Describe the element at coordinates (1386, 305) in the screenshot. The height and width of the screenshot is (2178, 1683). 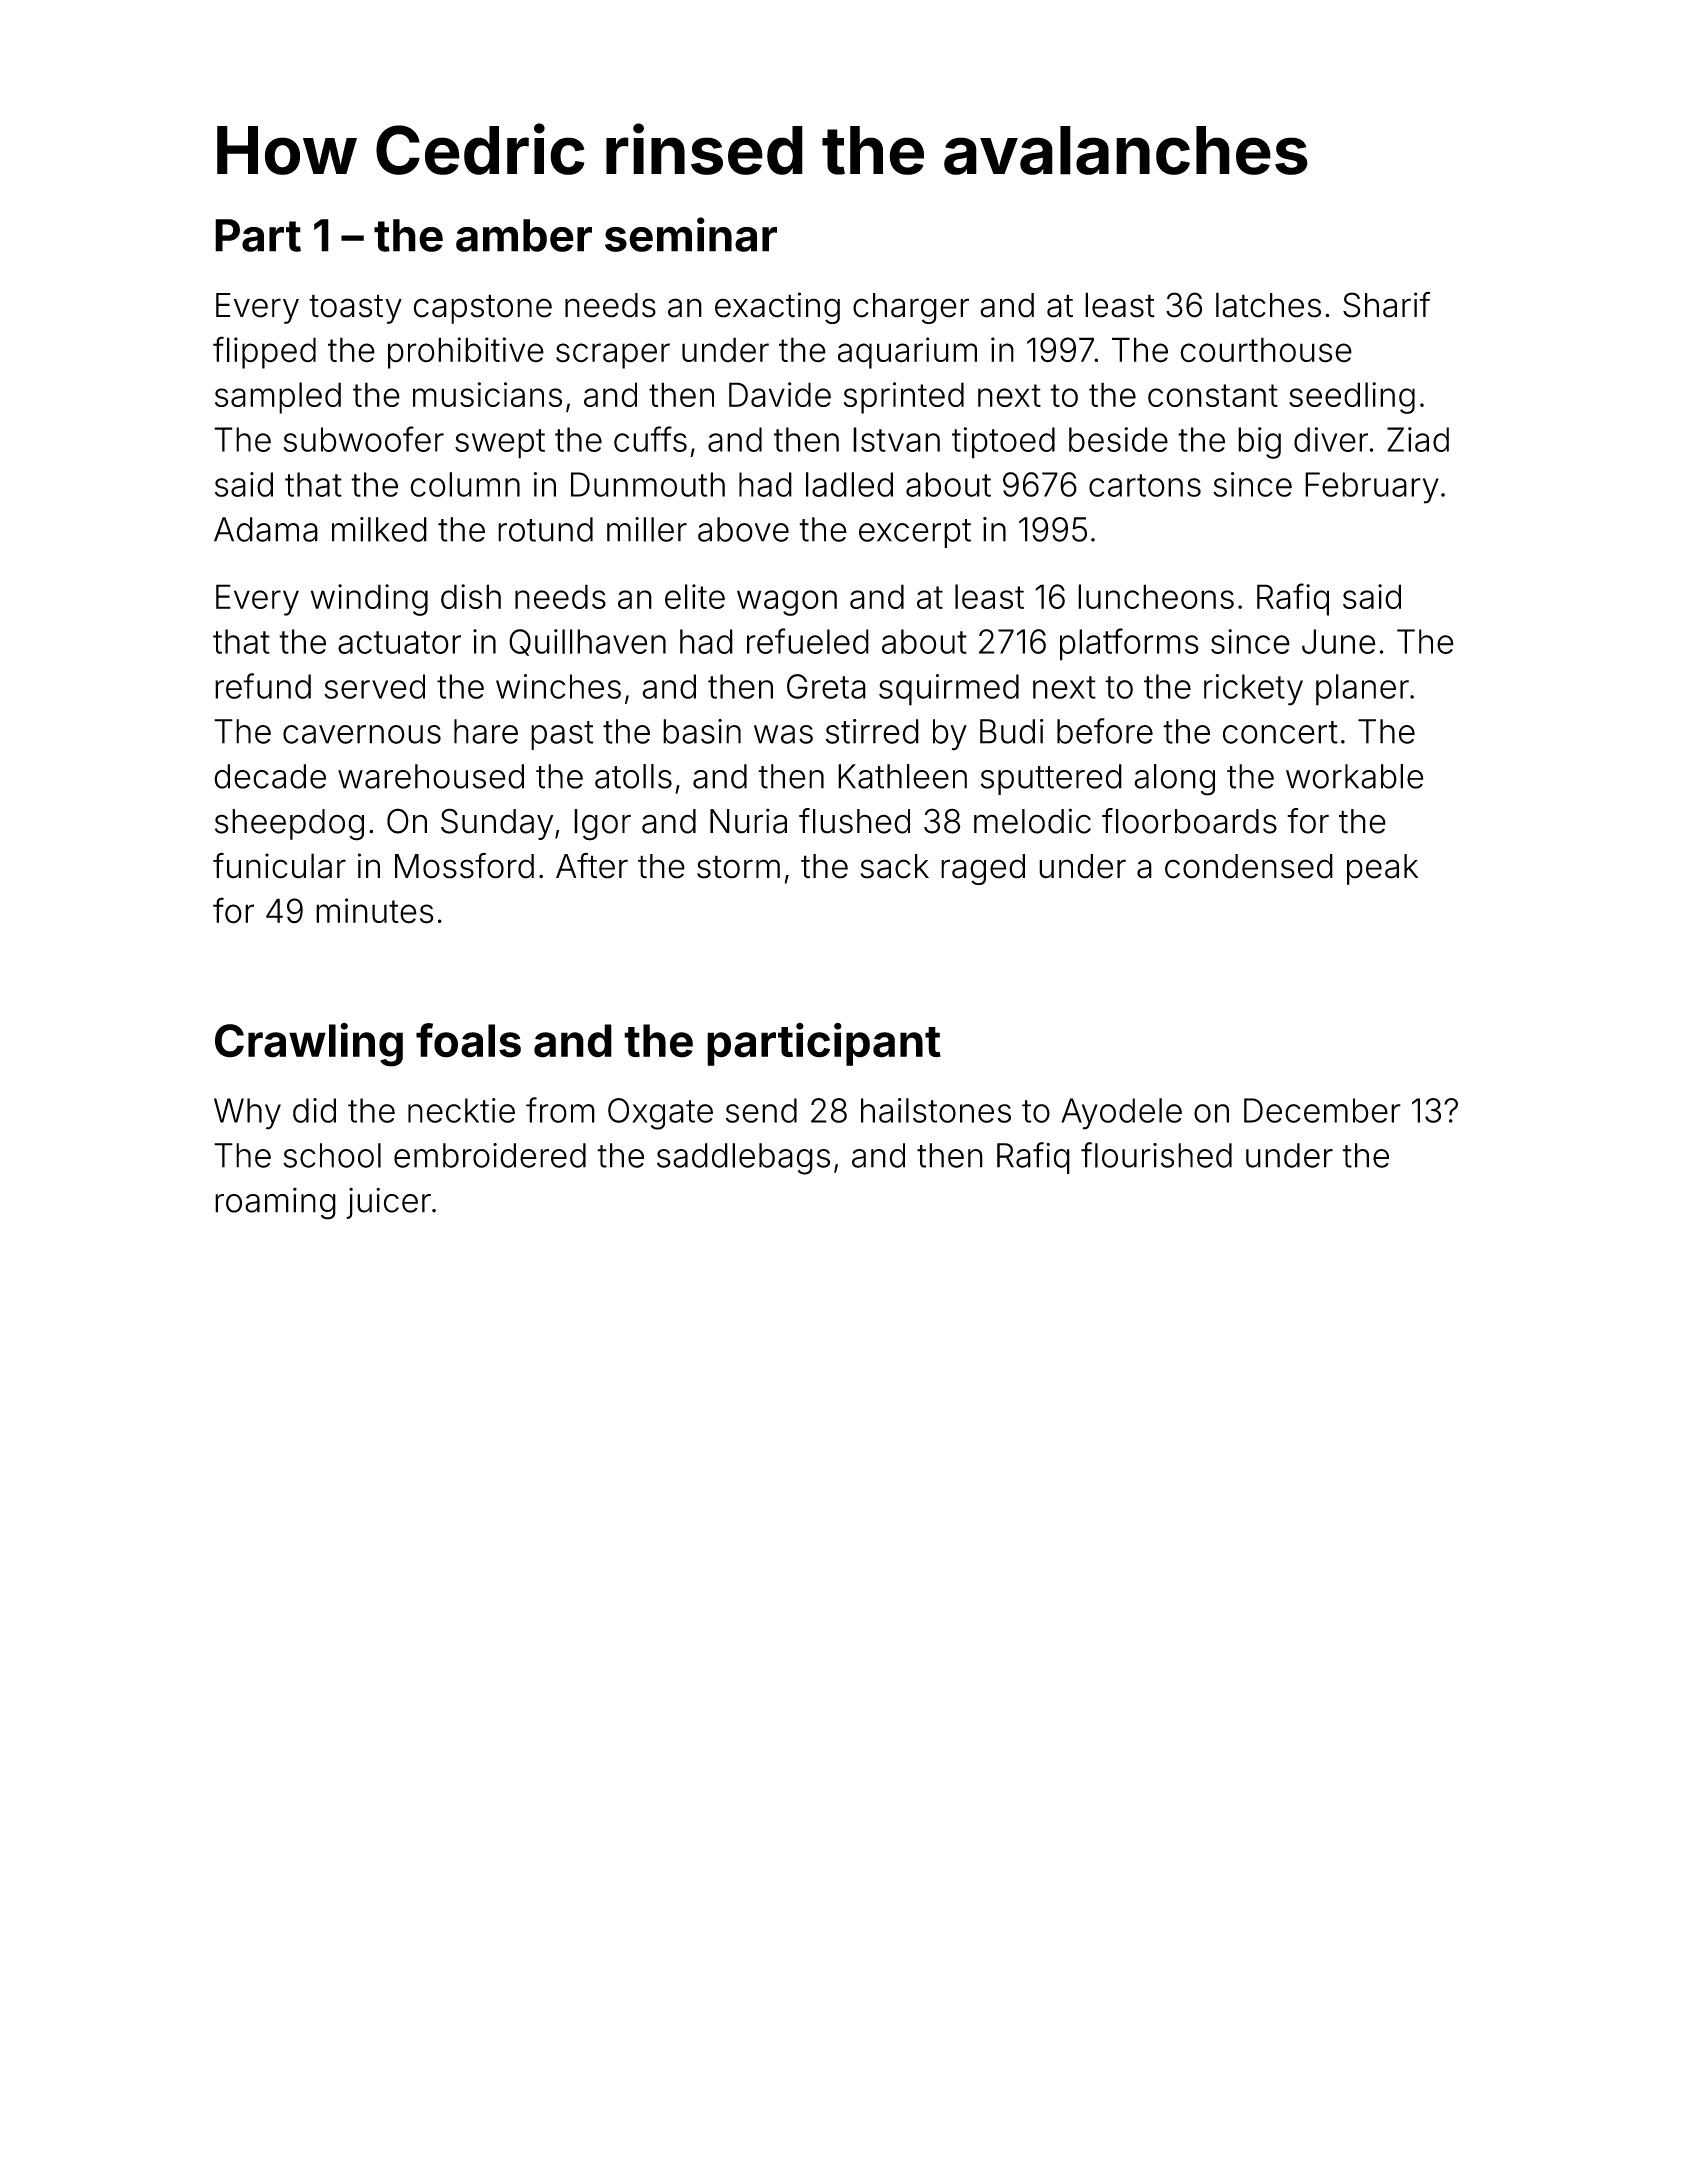
I see `Sharif` at that location.
